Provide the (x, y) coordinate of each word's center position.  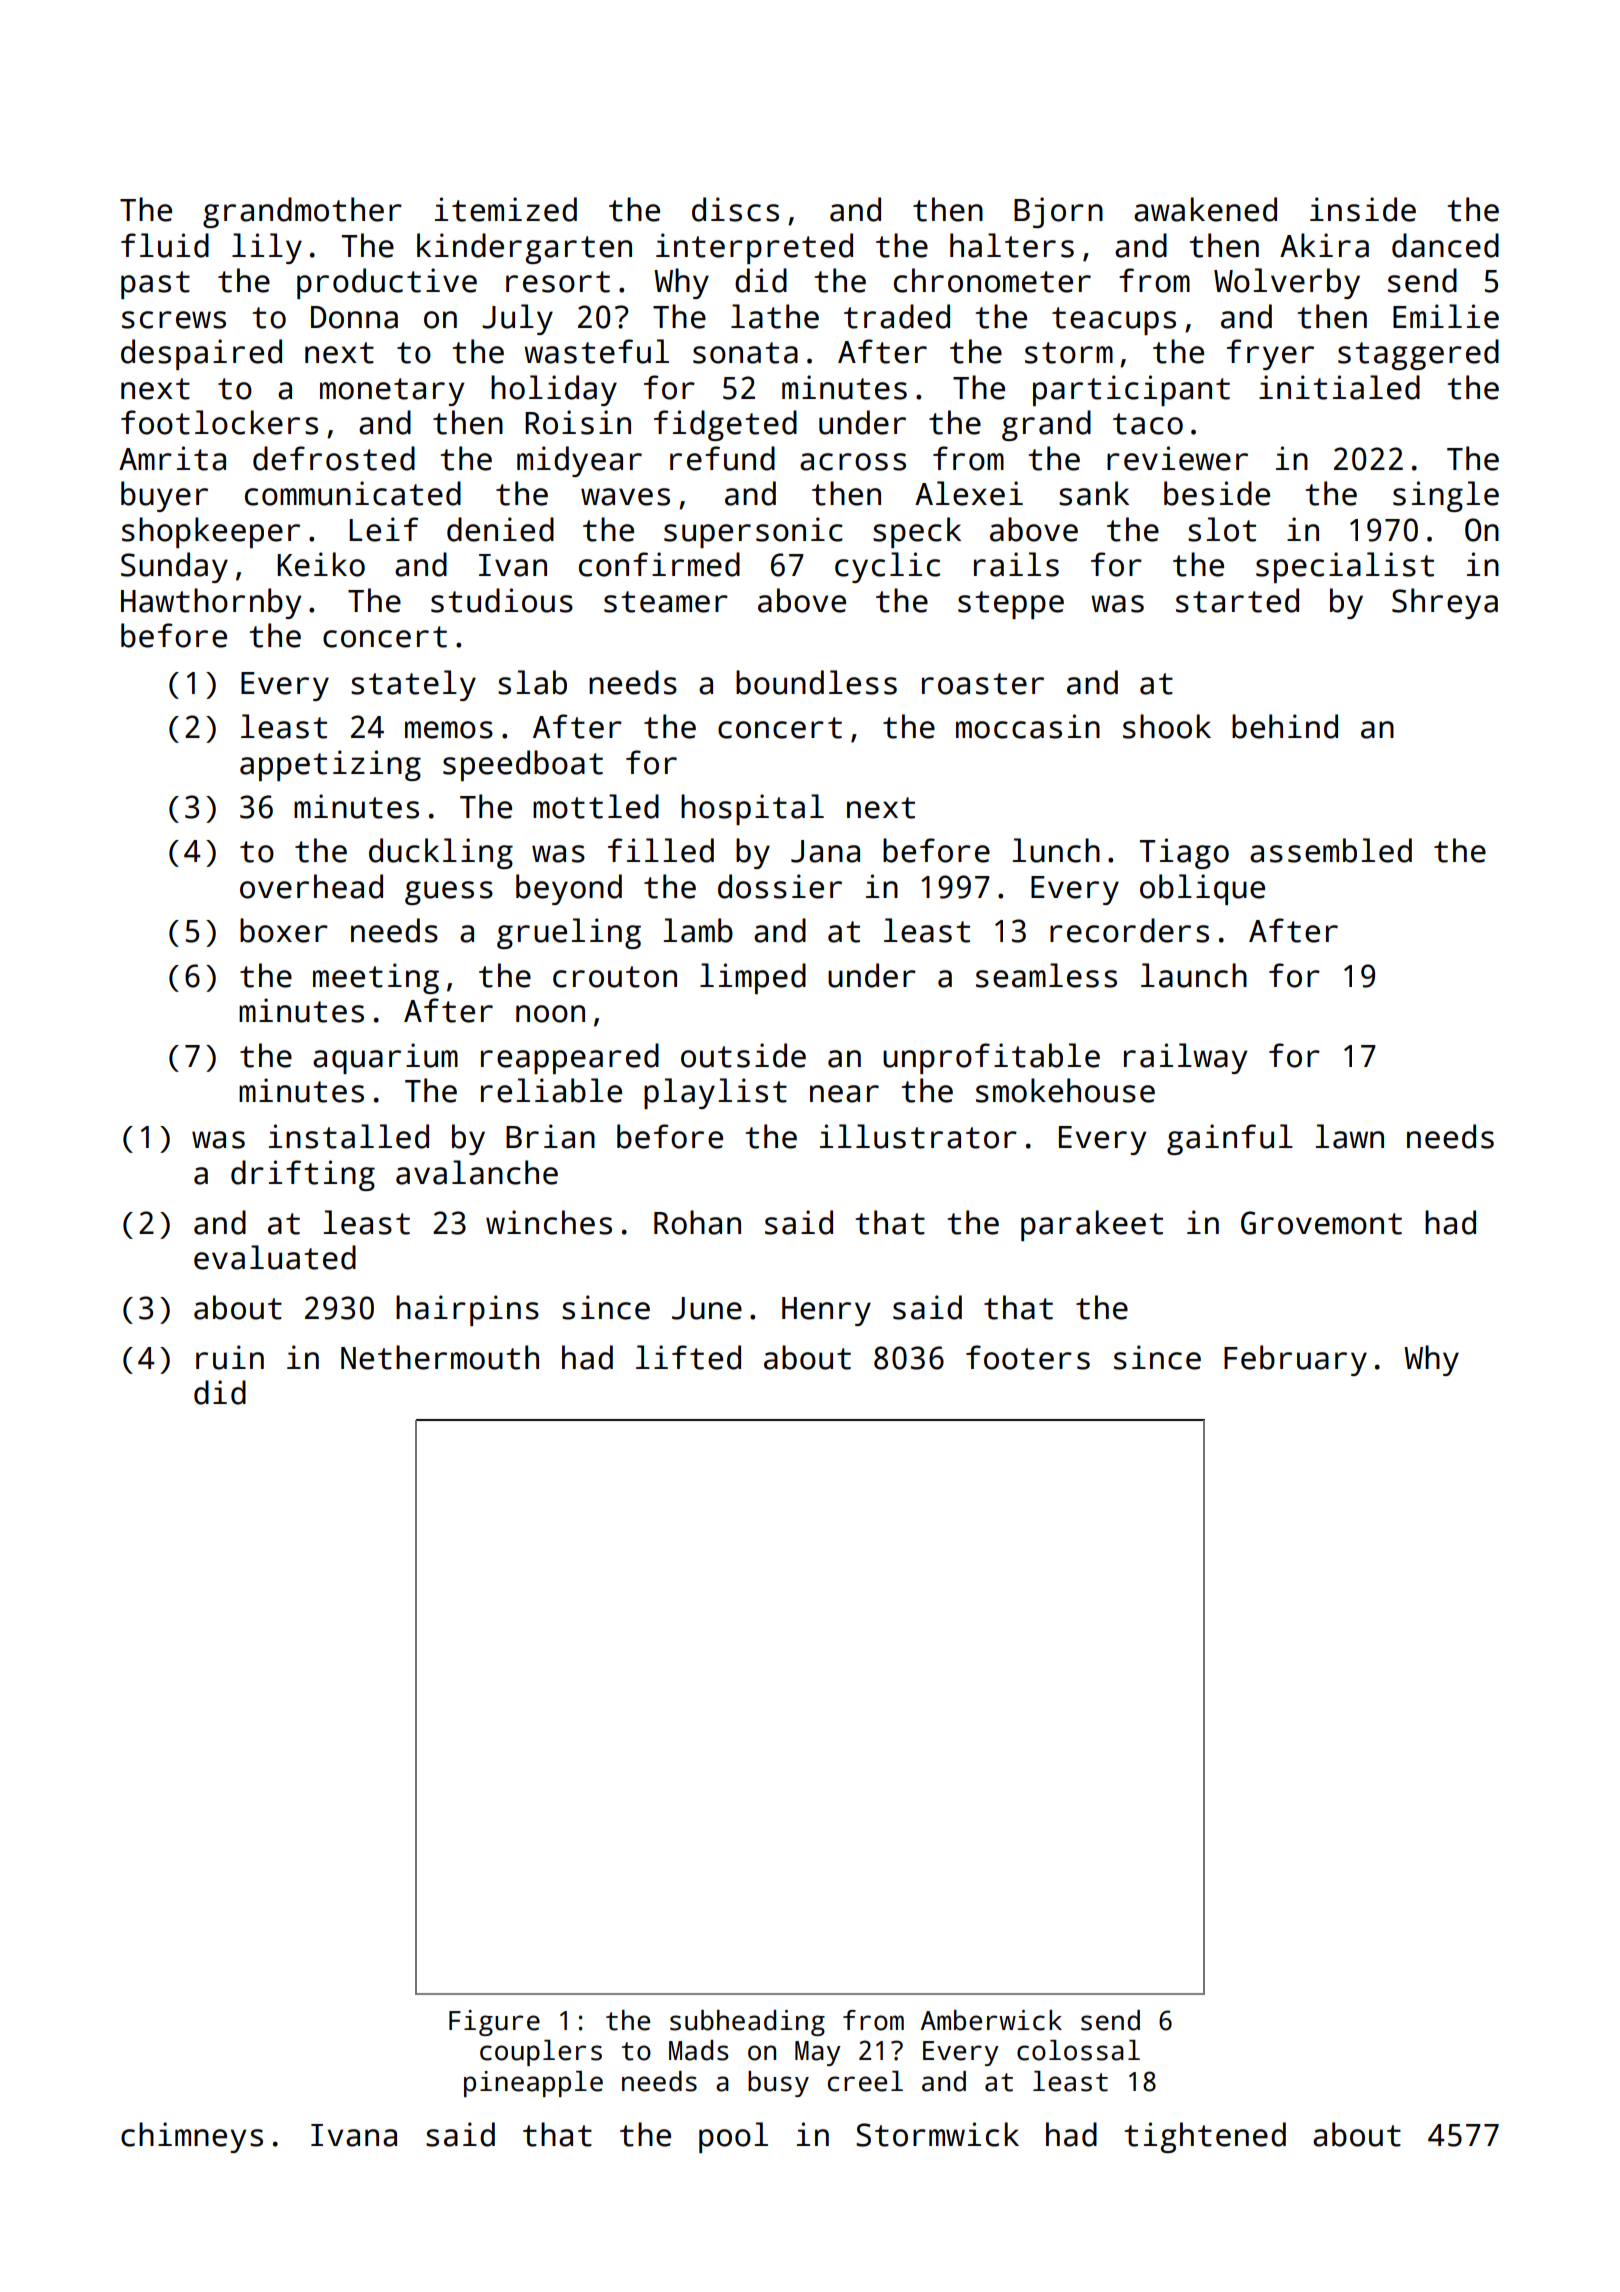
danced (1445, 245)
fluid (165, 245)
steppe (1011, 605)
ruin (230, 1357)
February (1295, 1360)
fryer (1270, 354)
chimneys (192, 2137)
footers (1028, 1357)
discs (735, 209)
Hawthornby (211, 603)
